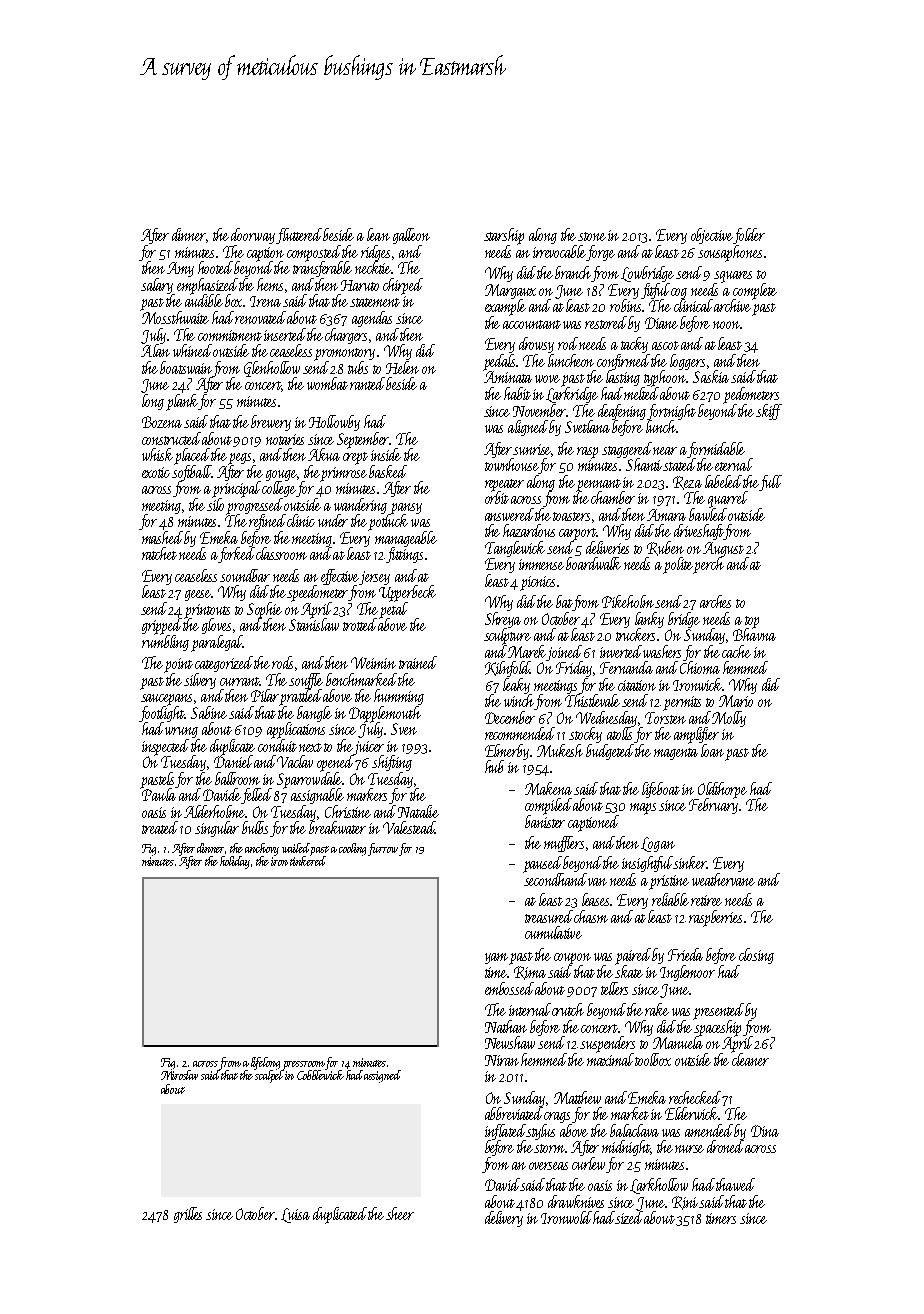  Describe the element at coordinates (179, 1075) in the page. I see `Miroslav` at that location.
